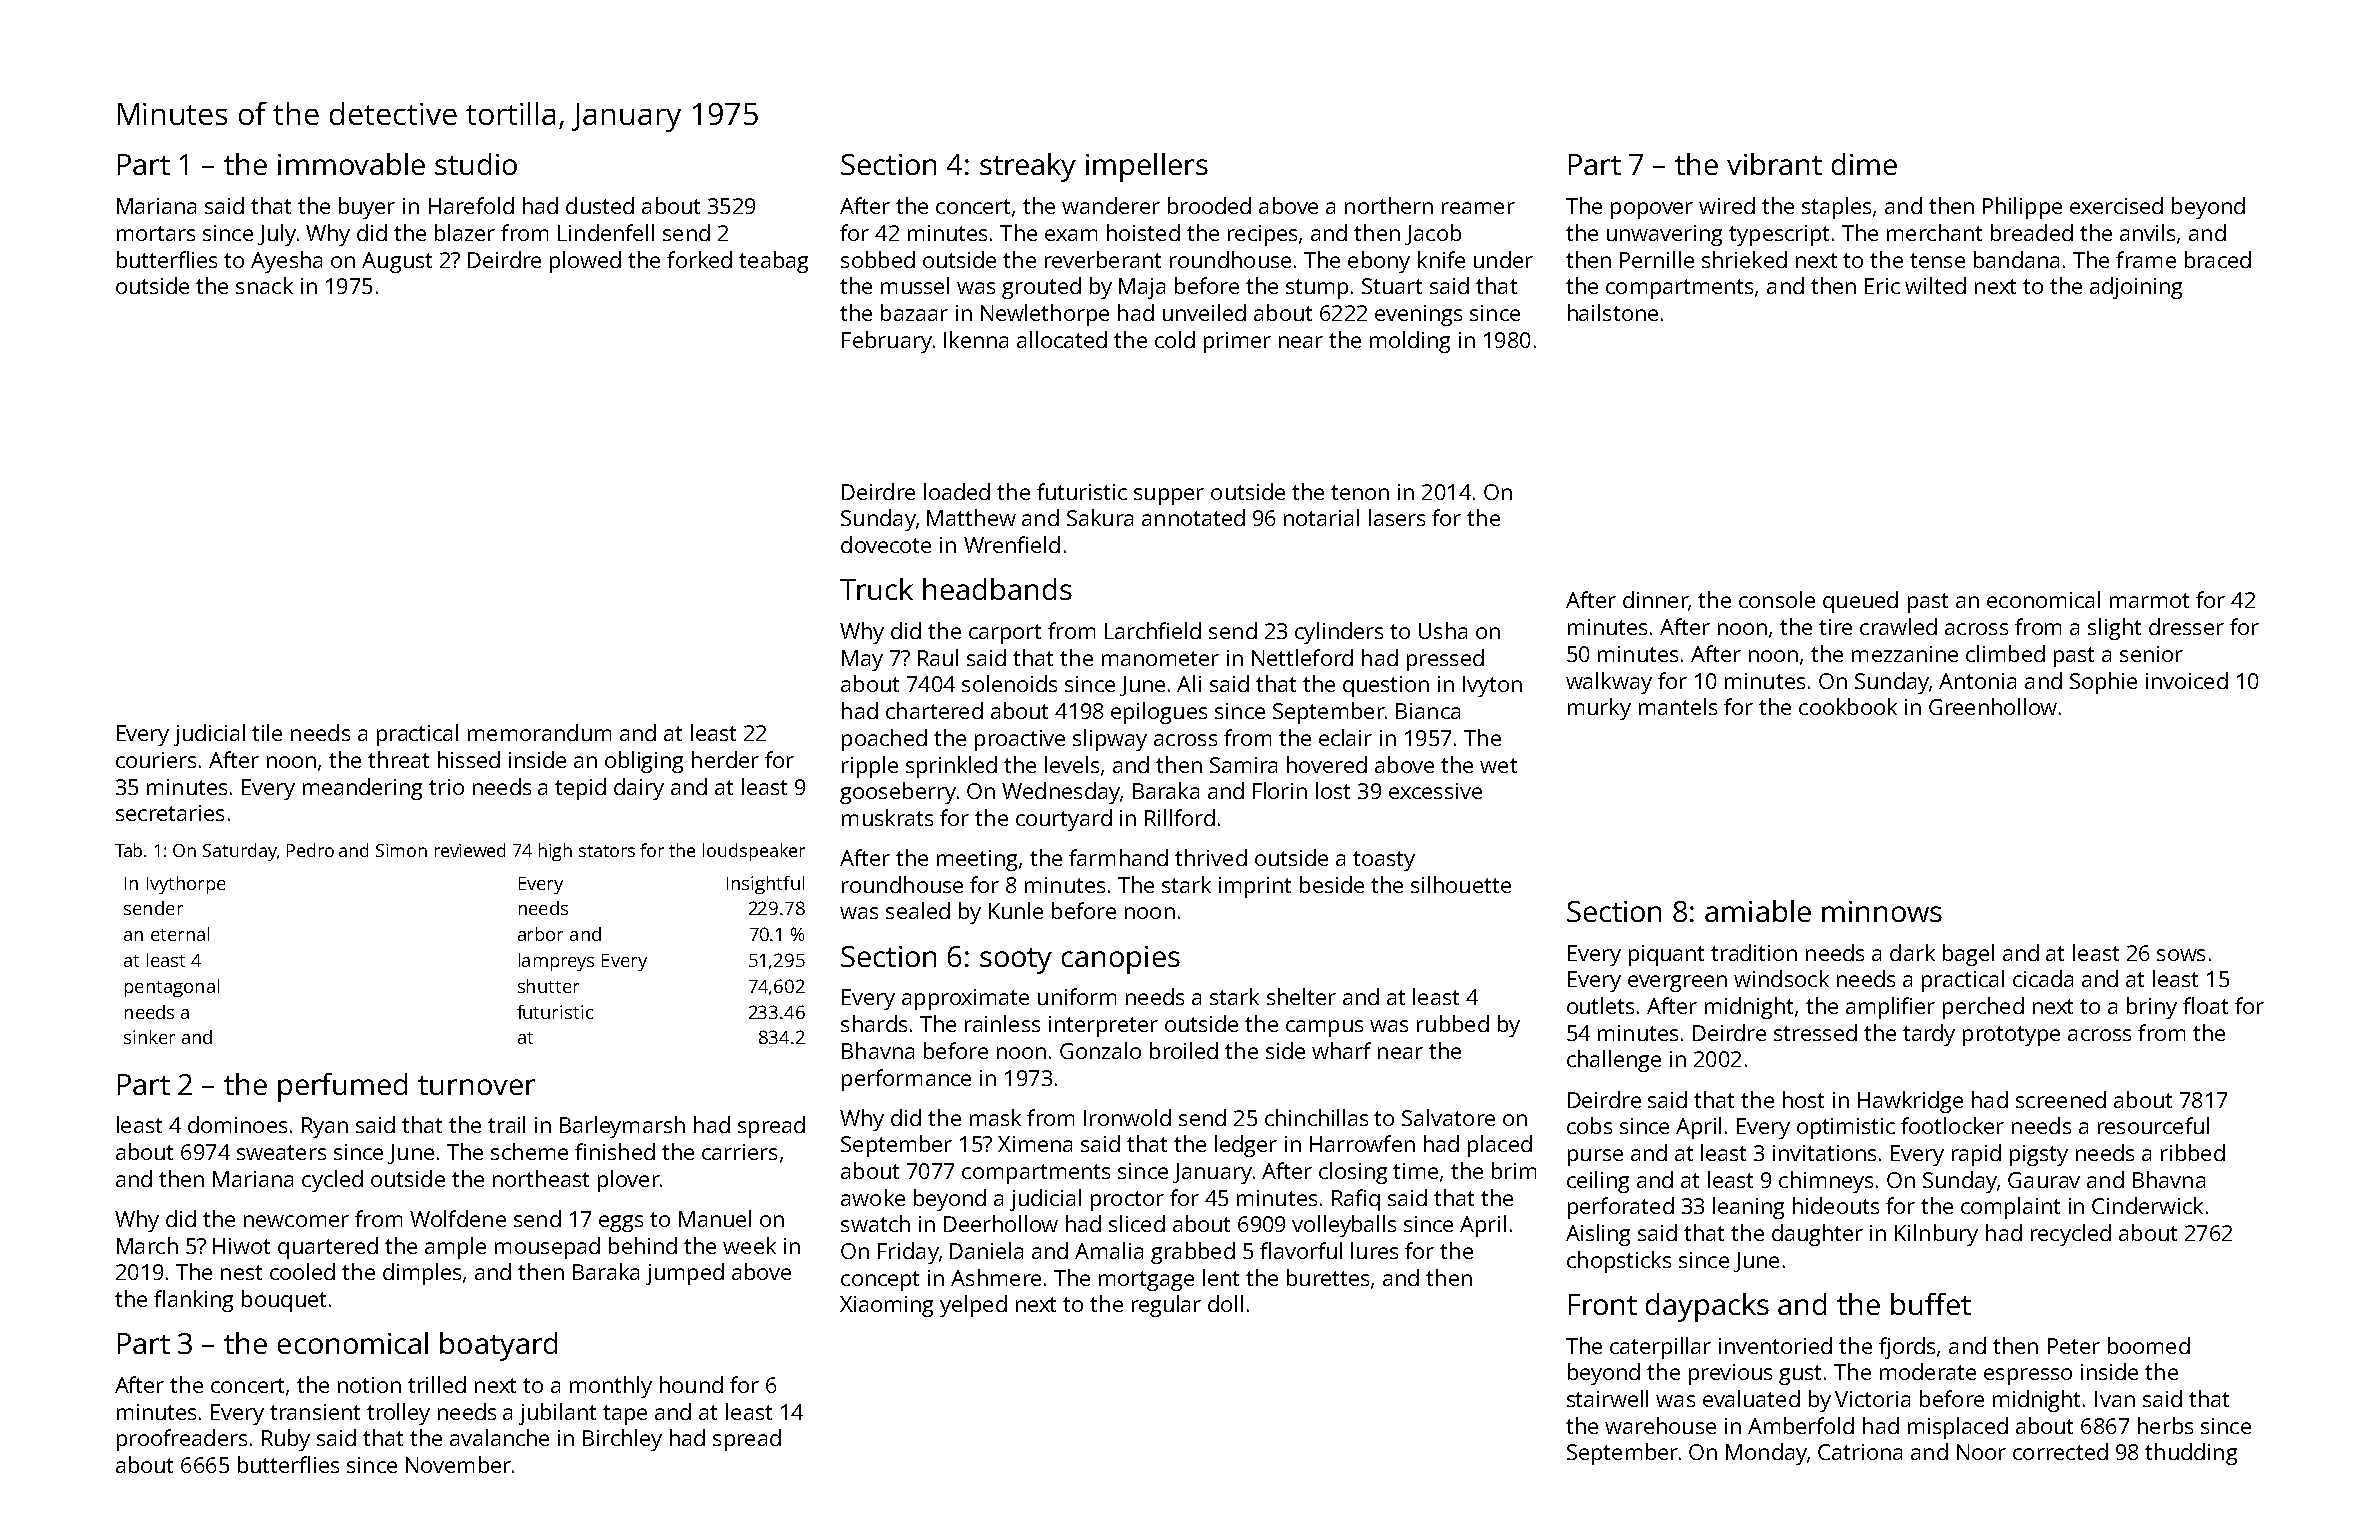  Describe the element at coordinates (1121, 960) in the page. I see `canopies` at that location.
